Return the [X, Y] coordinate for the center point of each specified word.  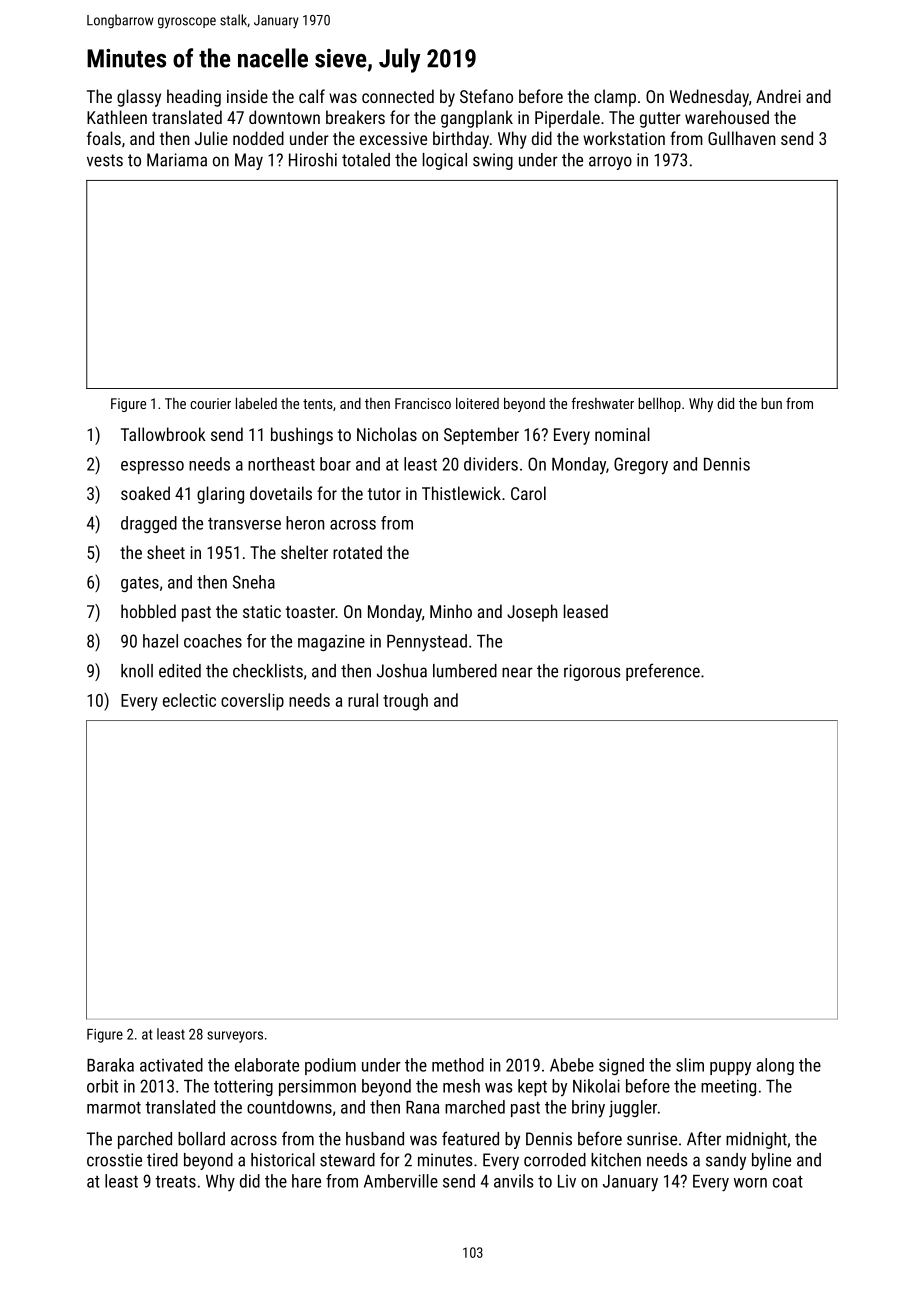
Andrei [778, 96]
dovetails [281, 493]
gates [140, 584]
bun [771, 403]
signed [621, 1066]
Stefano [486, 96]
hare [306, 1181]
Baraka [110, 1065]
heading [194, 98]
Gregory [641, 466]
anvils [513, 1181]
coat [788, 1182]
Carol [528, 493]
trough [405, 702]
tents [318, 404]
